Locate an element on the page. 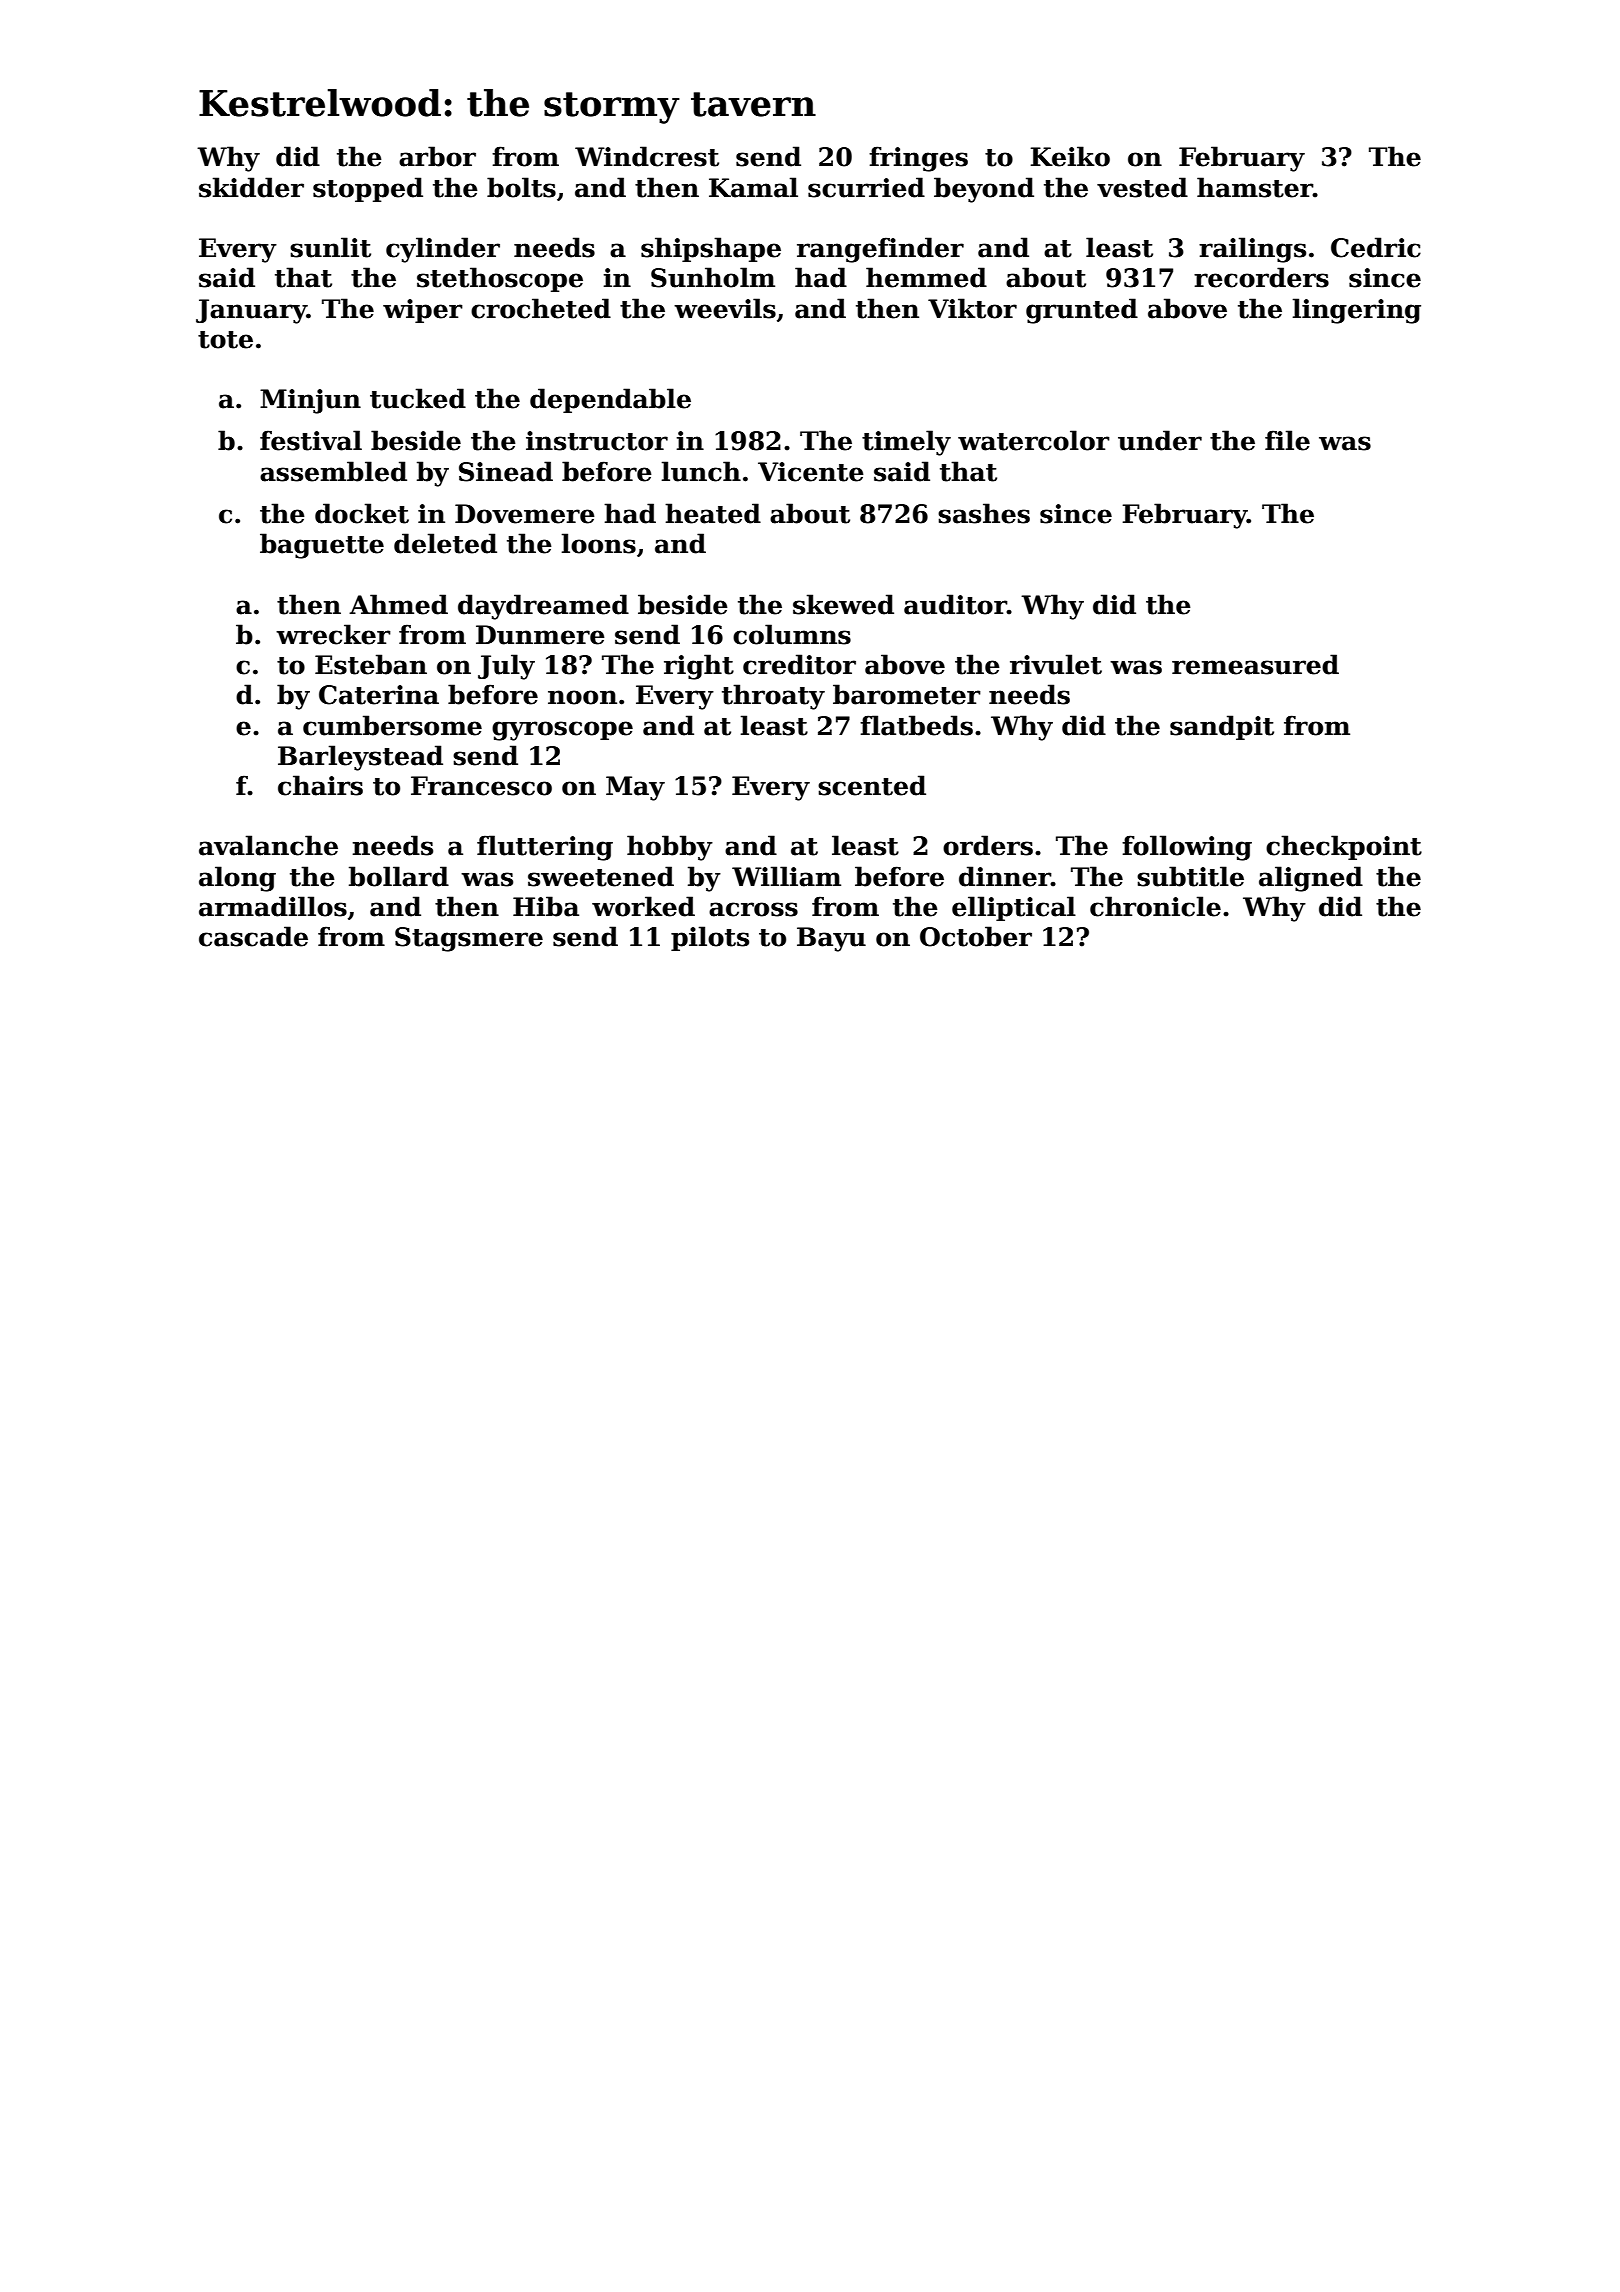  heated is located at coordinates (713, 513).
